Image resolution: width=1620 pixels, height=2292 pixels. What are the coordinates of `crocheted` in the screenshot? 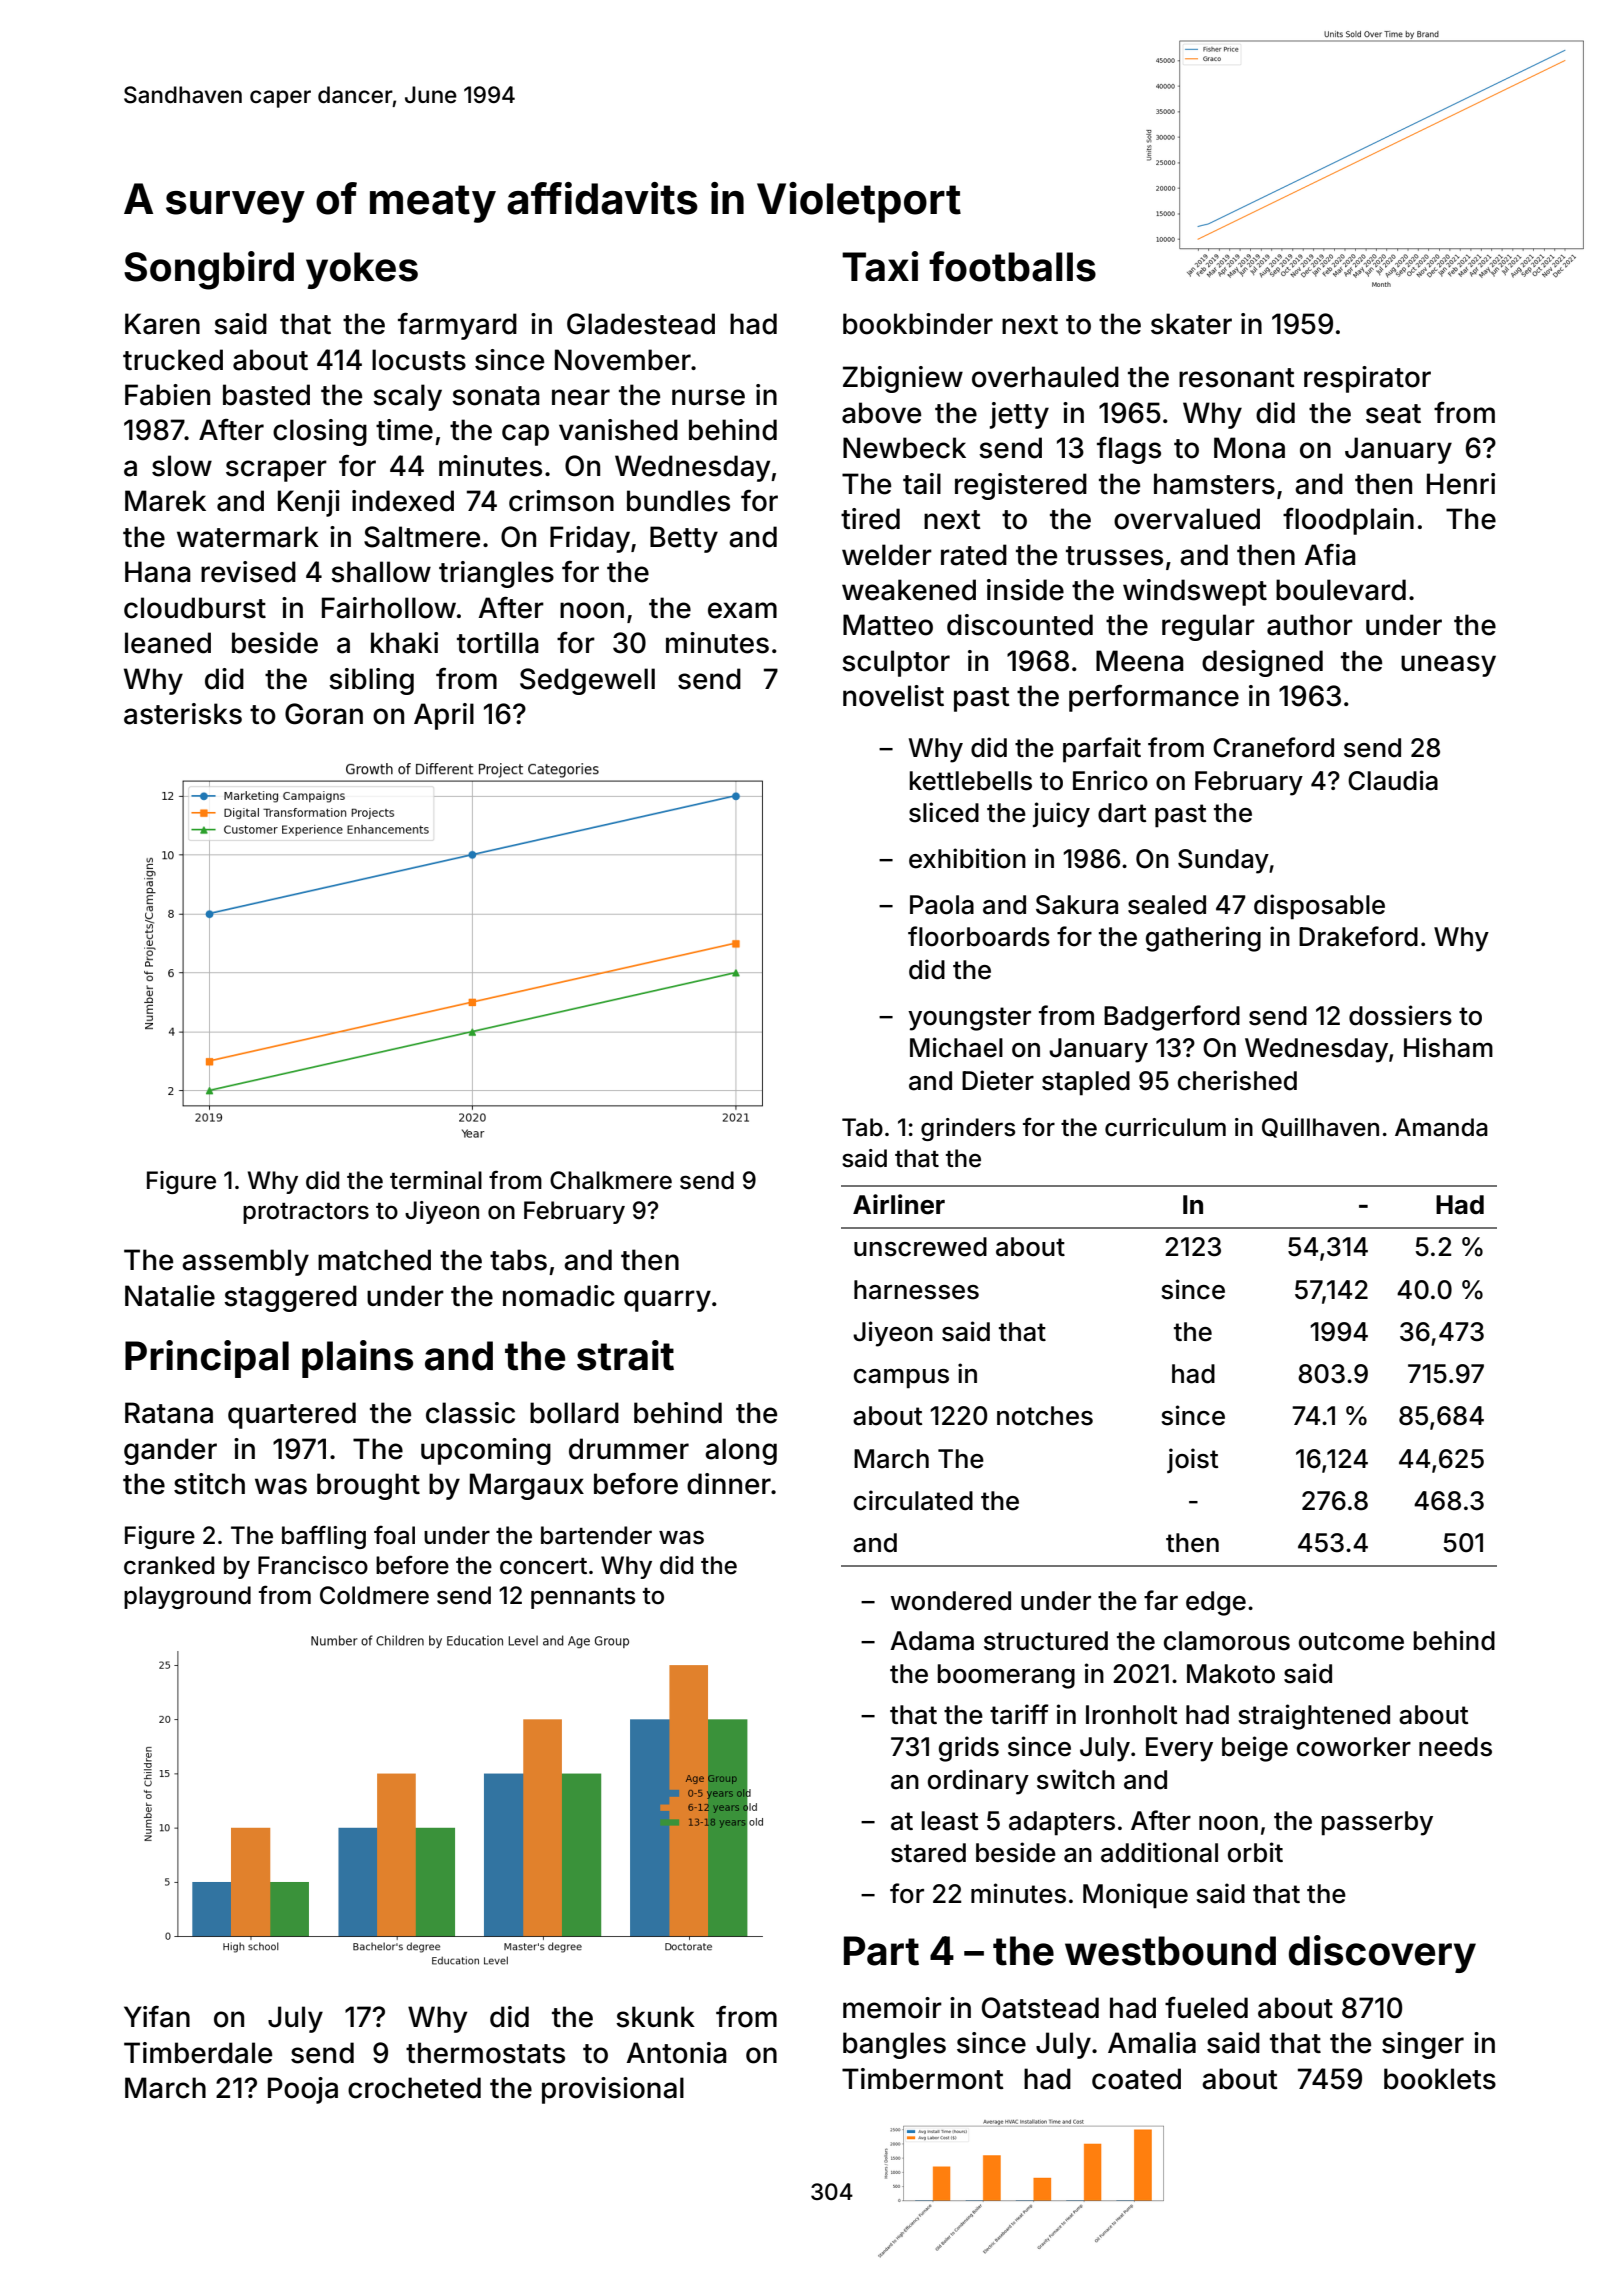 It's located at (414, 2088).
